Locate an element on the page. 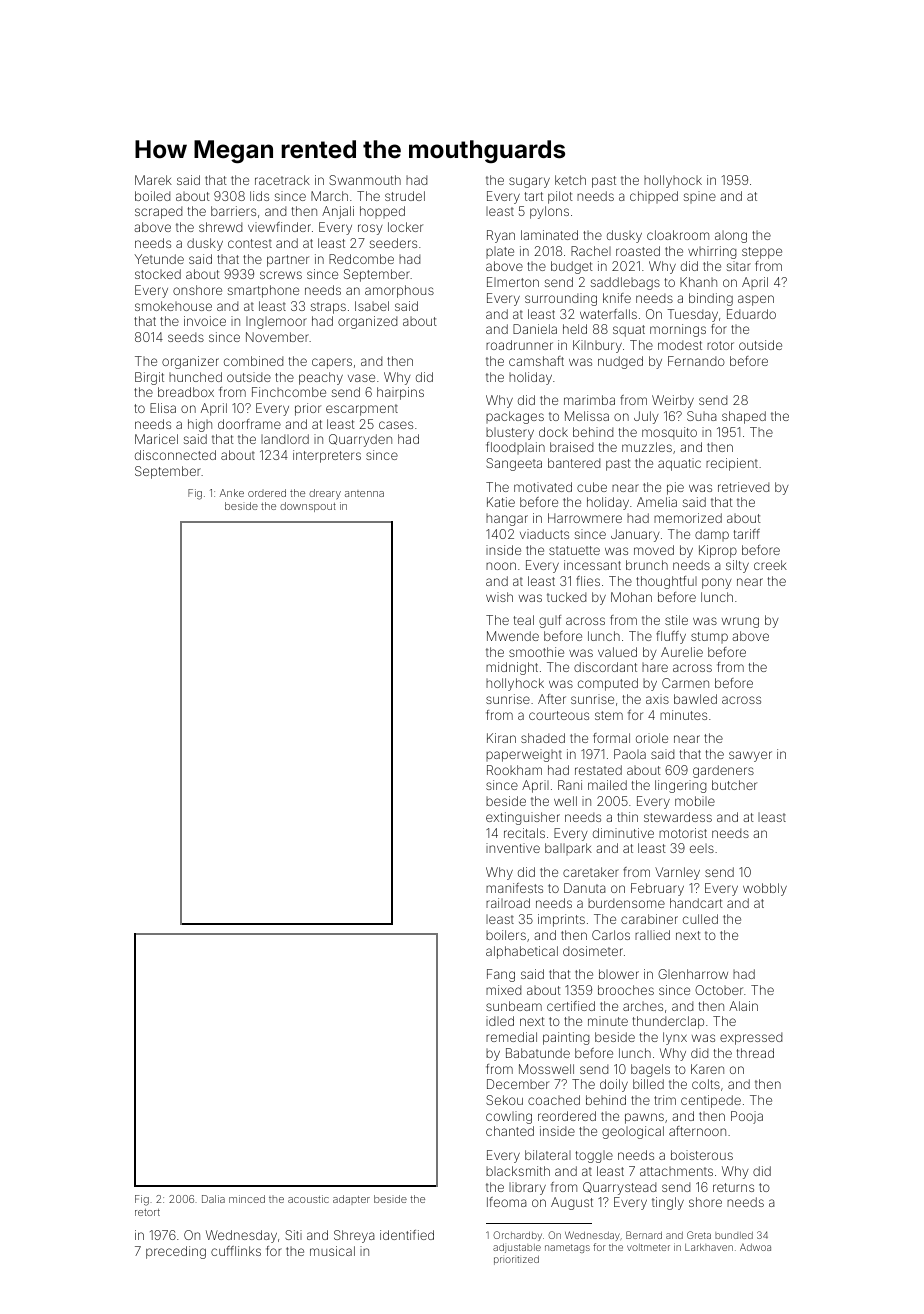 The width and height of the image is (924, 1314). sawyer is located at coordinates (750, 756).
